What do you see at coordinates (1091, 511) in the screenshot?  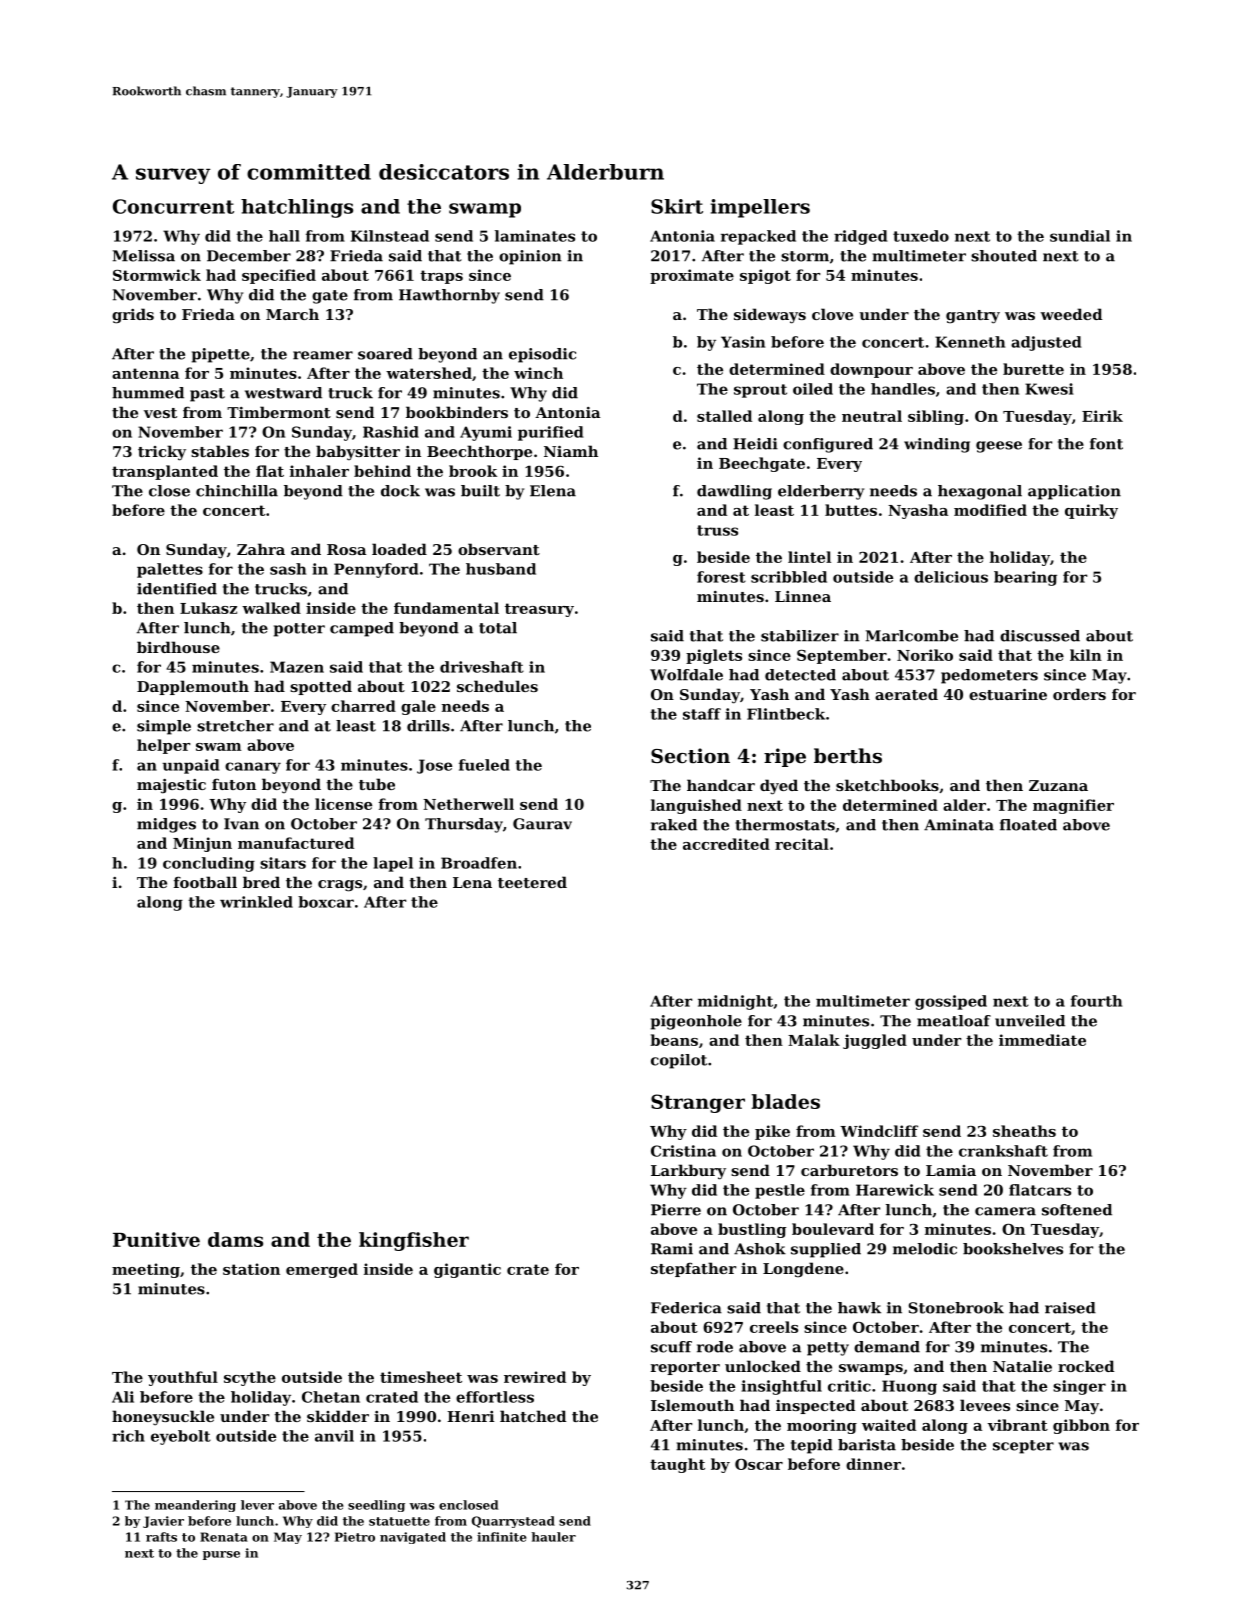 I see `quirky` at bounding box center [1091, 511].
